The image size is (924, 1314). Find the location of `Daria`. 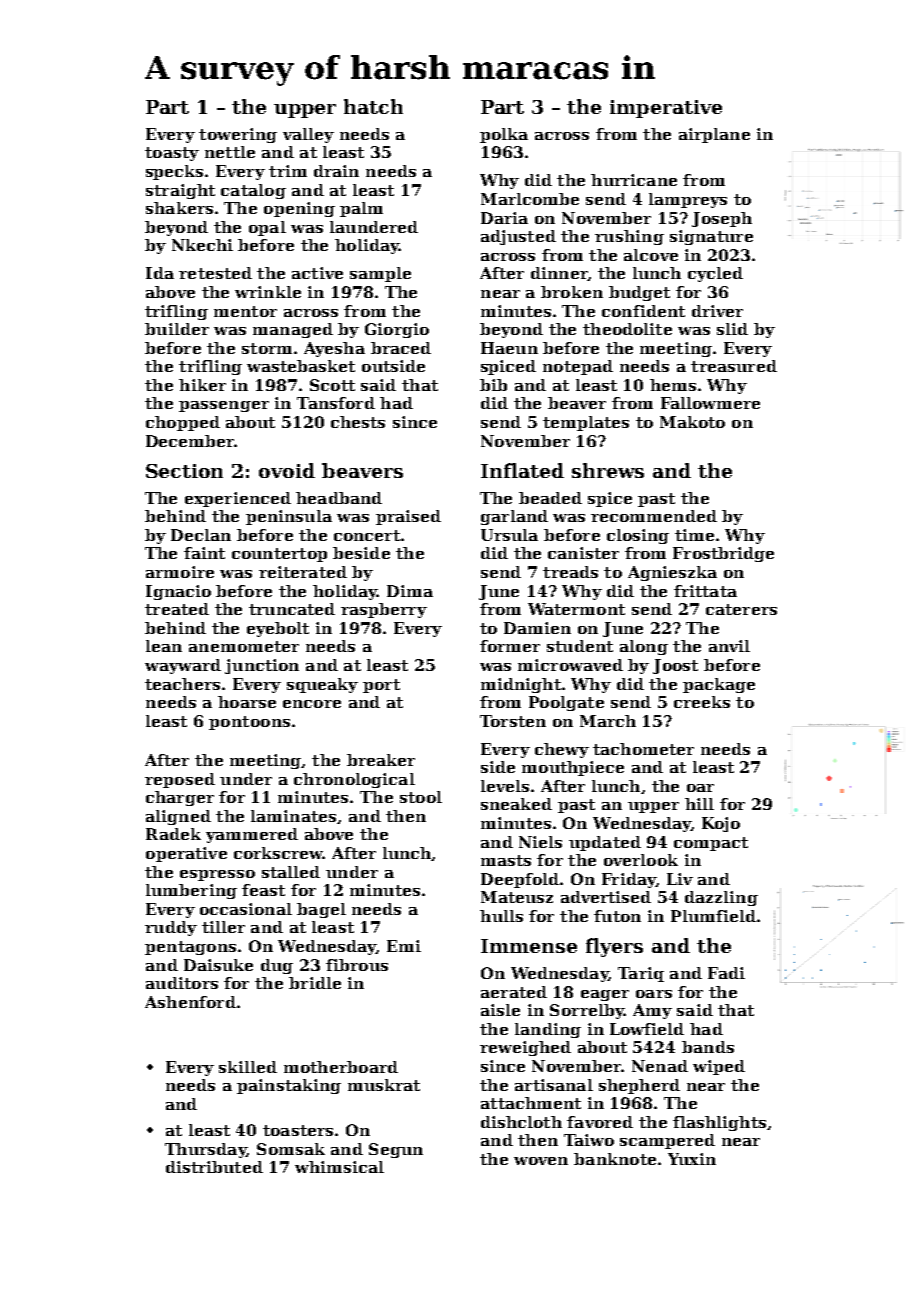

Daria is located at coordinates (504, 218).
